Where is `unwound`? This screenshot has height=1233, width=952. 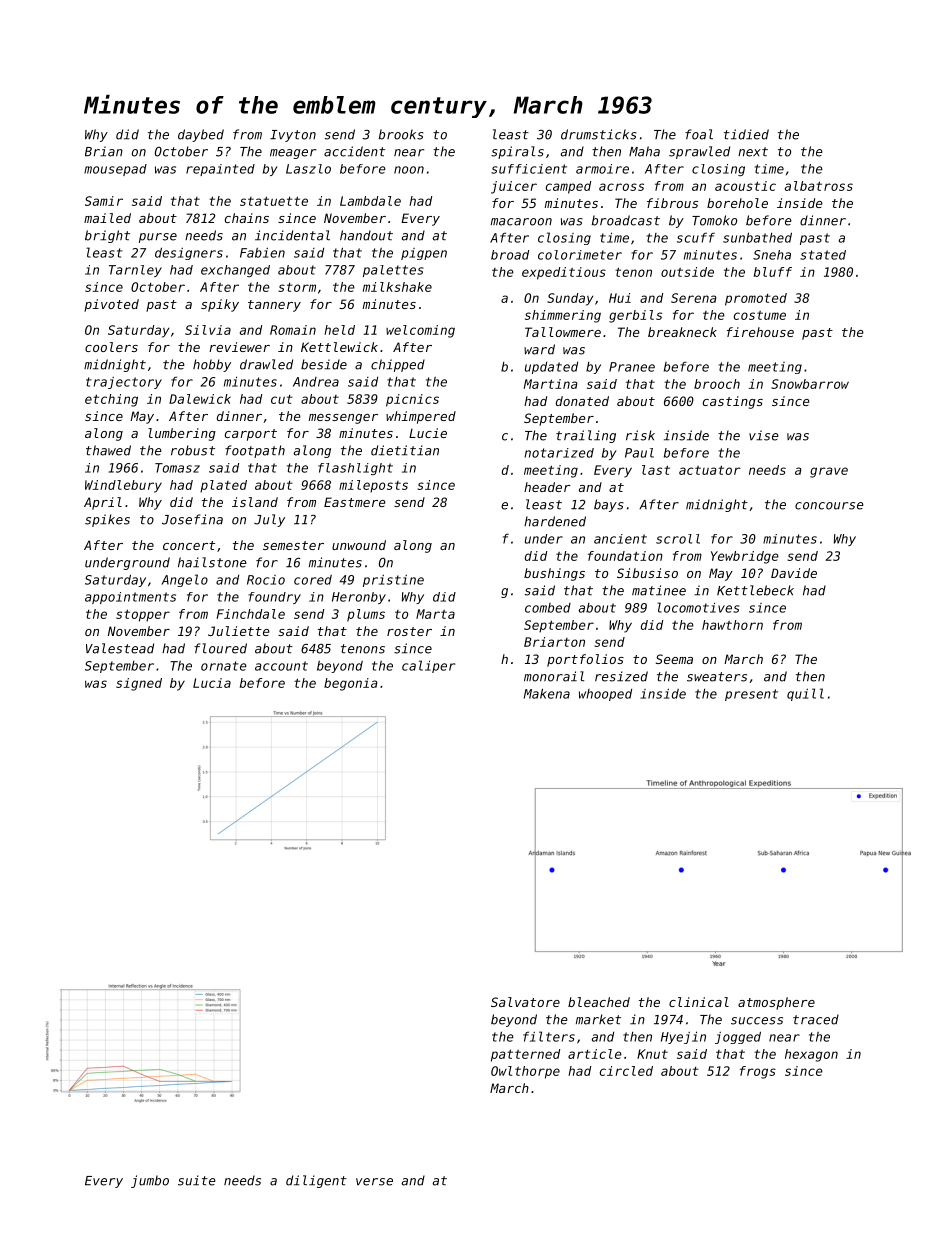 unwound is located at coordinates (359, 545).
